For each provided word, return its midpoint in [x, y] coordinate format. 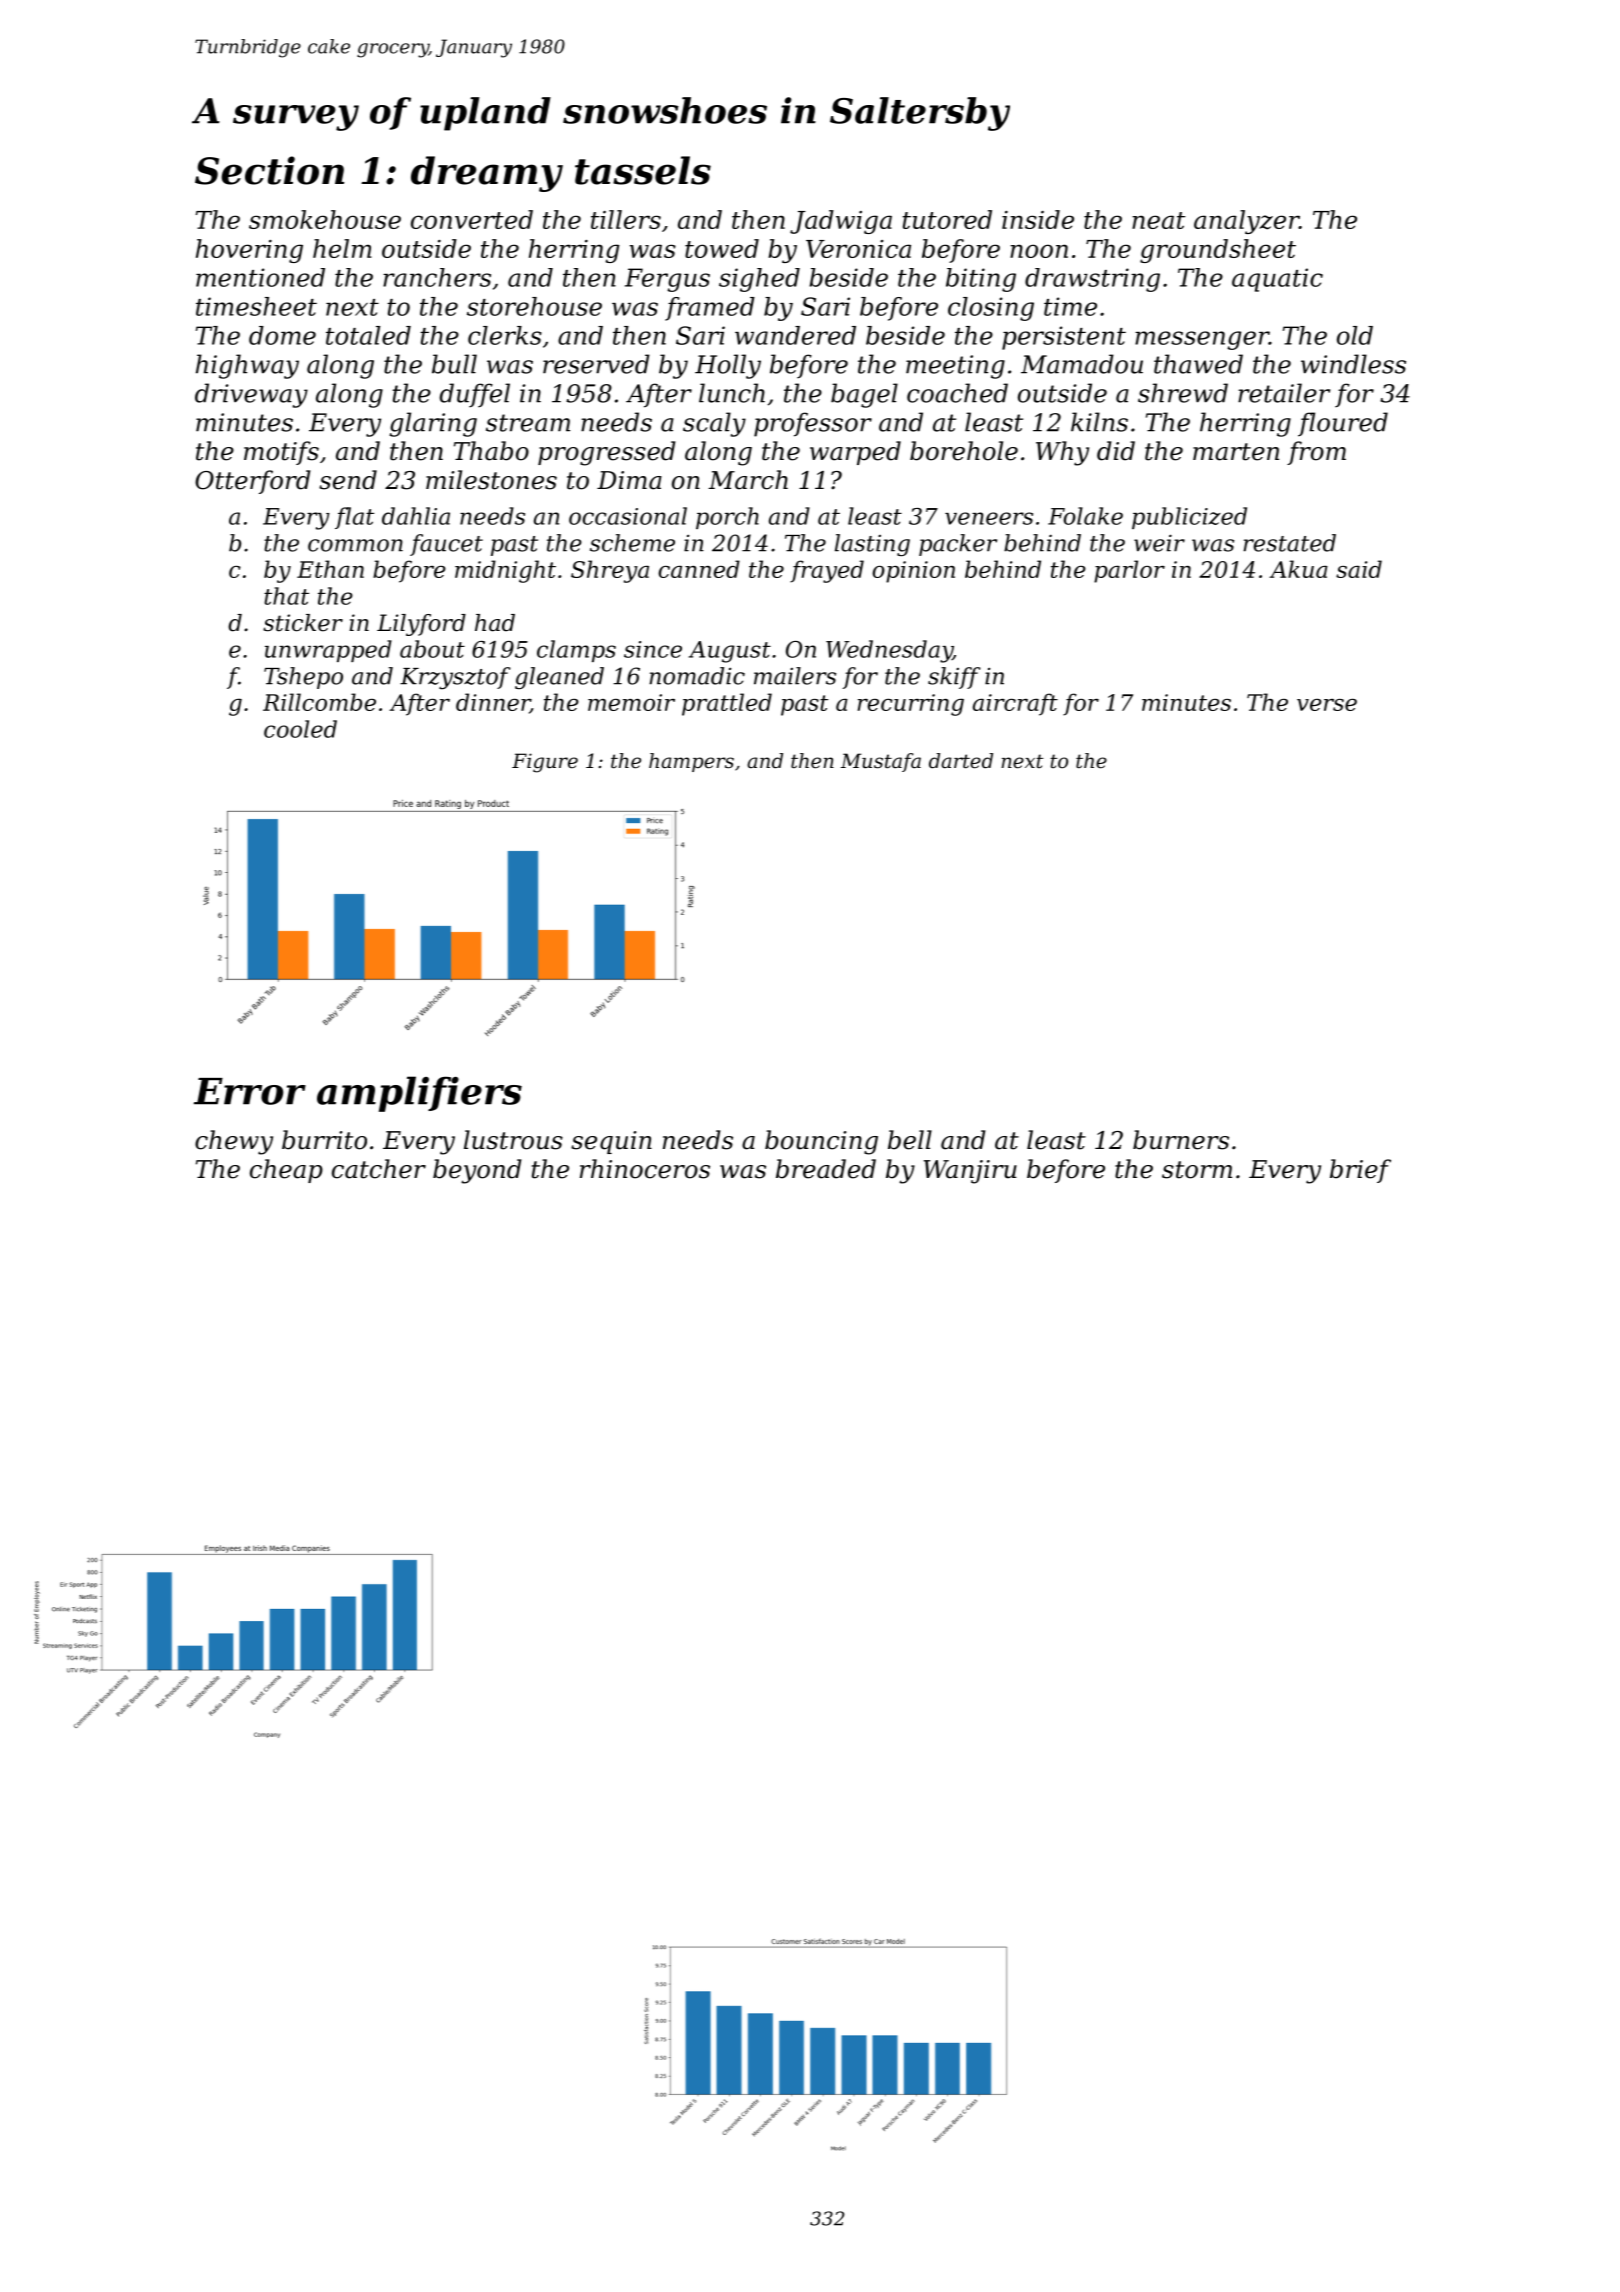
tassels [643, 170]
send [348, 480]
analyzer [1246, 222]
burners [1181, 1140]
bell [910, 1140]
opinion [913, 572]
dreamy [487, 174]
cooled [300, 729]
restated [1289, 543]
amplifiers [419, 1094]
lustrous [513, 1140]
